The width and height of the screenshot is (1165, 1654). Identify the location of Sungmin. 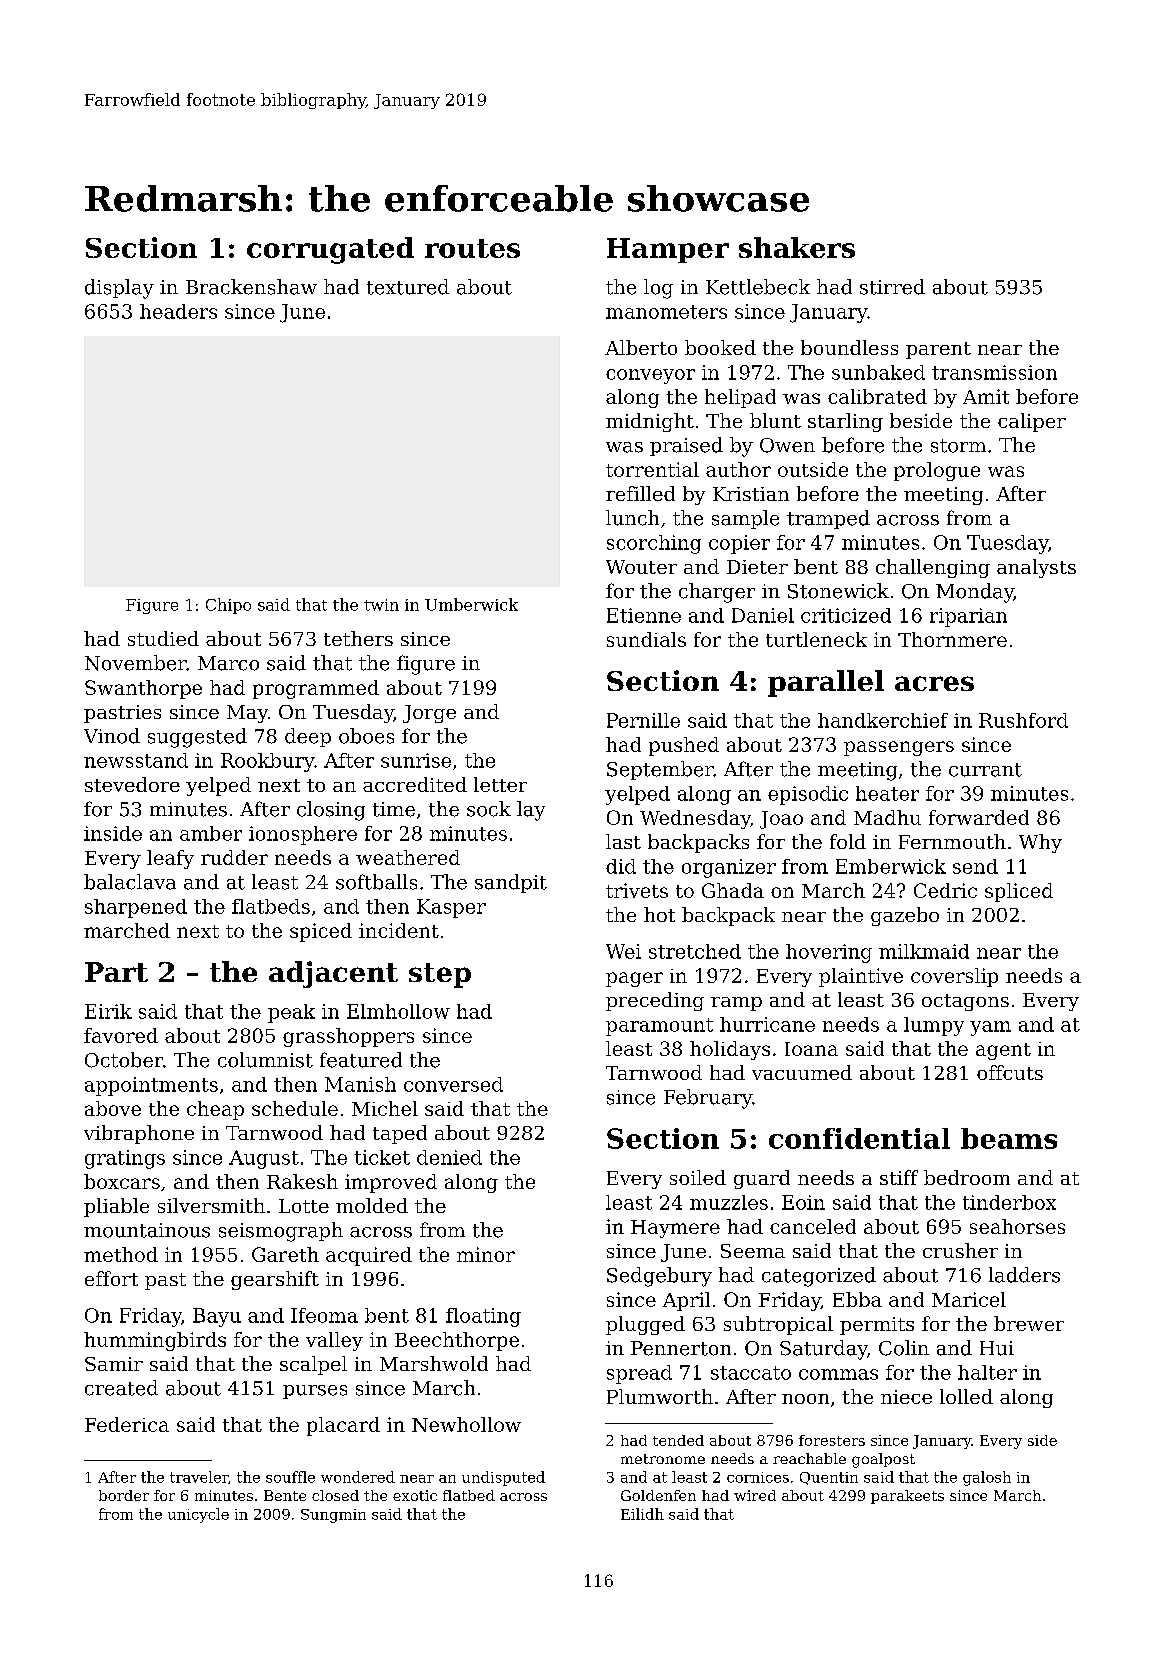
(333, 1516).
